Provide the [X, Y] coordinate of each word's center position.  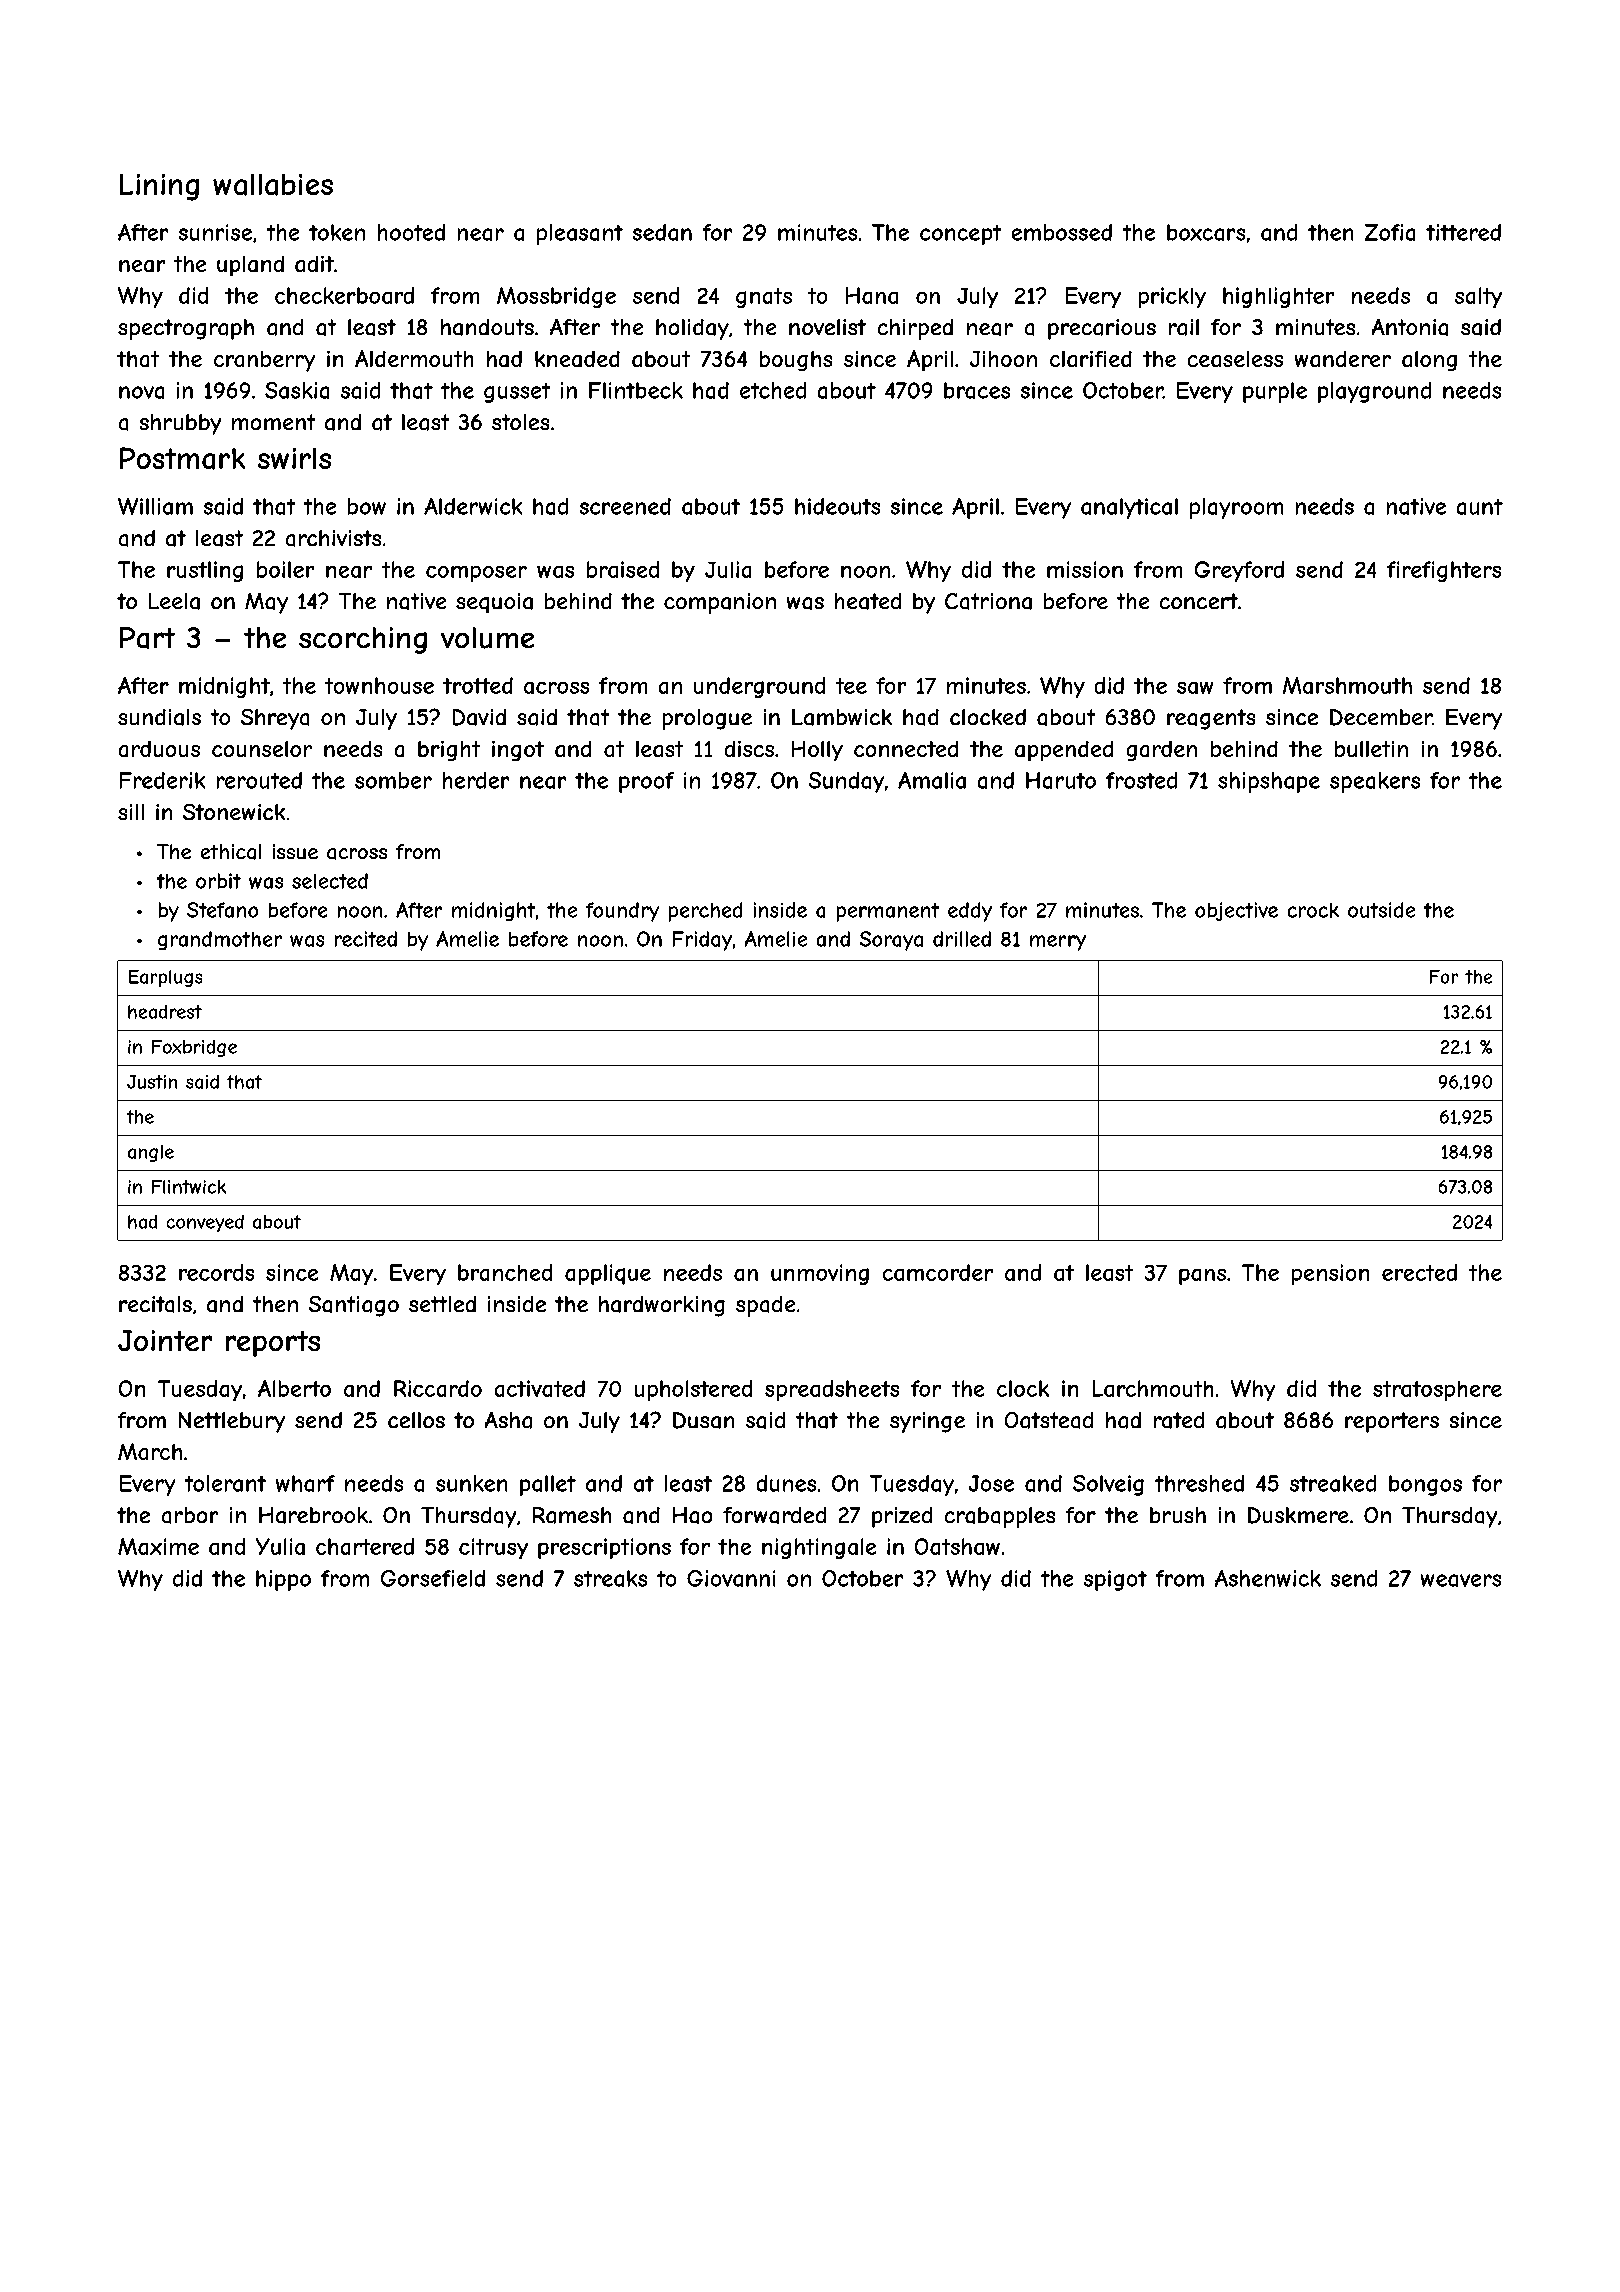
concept [960, 235]
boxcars [1206, 232]
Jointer [165, 1340]
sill [131, 812]
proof [646, 782]
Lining [159, 187]
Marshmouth [1347, 685]
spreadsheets [832, 1390]
